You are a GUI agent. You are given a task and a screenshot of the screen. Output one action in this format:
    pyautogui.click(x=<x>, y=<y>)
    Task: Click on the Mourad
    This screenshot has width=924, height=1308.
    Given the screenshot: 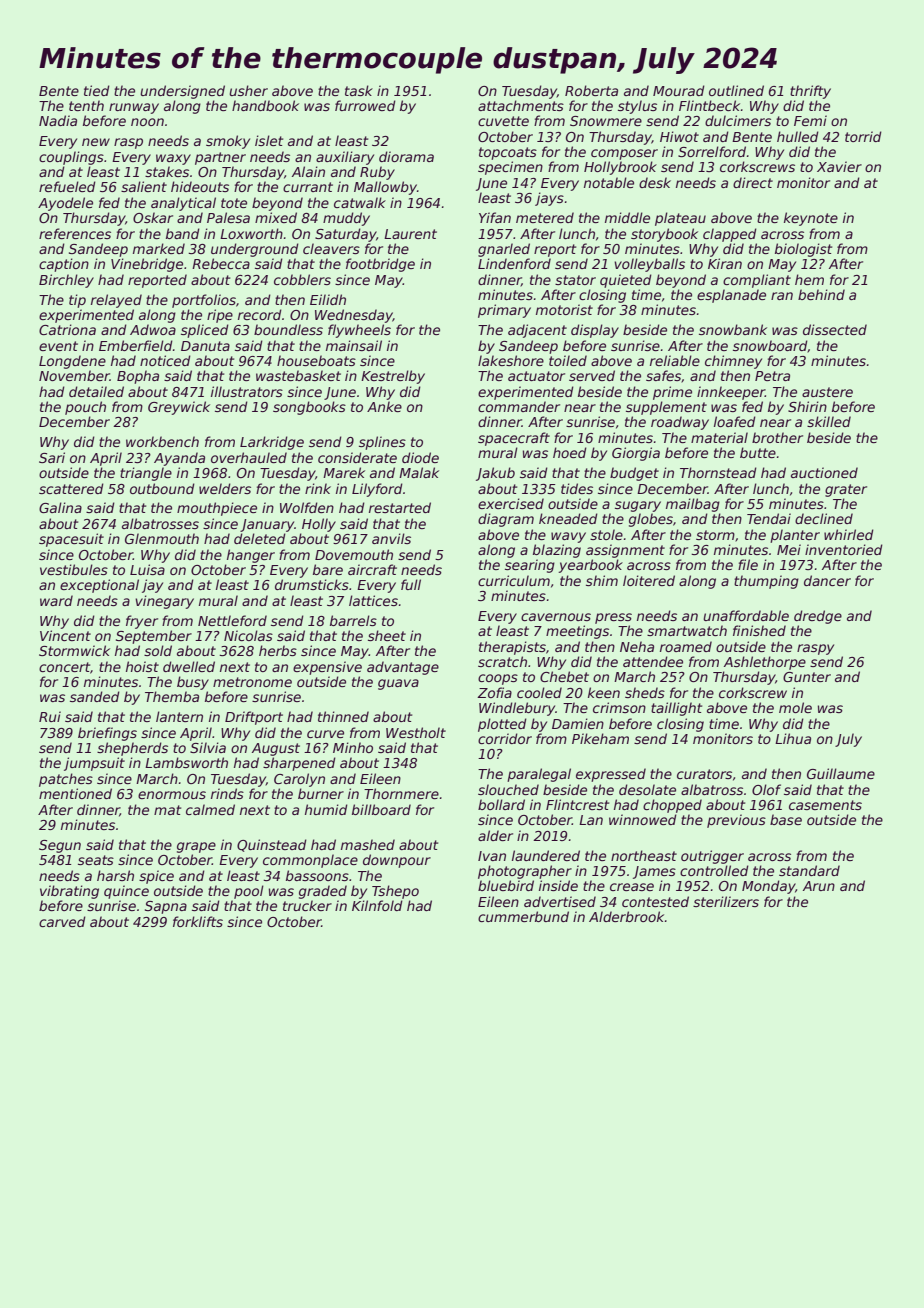 What is the action you would take?
    pyautogui.click(x=679, y=90)
